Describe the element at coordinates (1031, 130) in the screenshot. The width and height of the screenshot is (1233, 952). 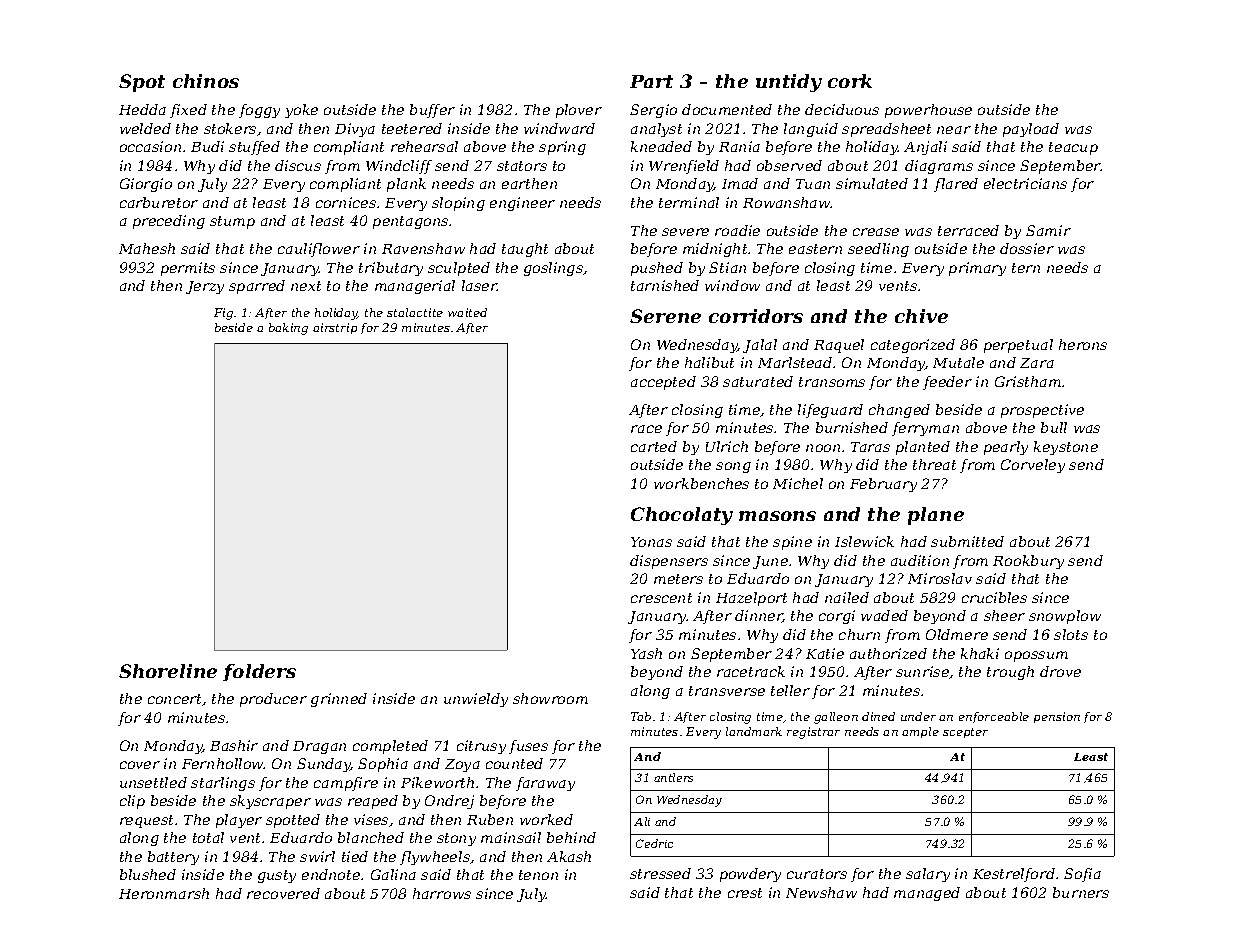
I see `payload` at that location.
